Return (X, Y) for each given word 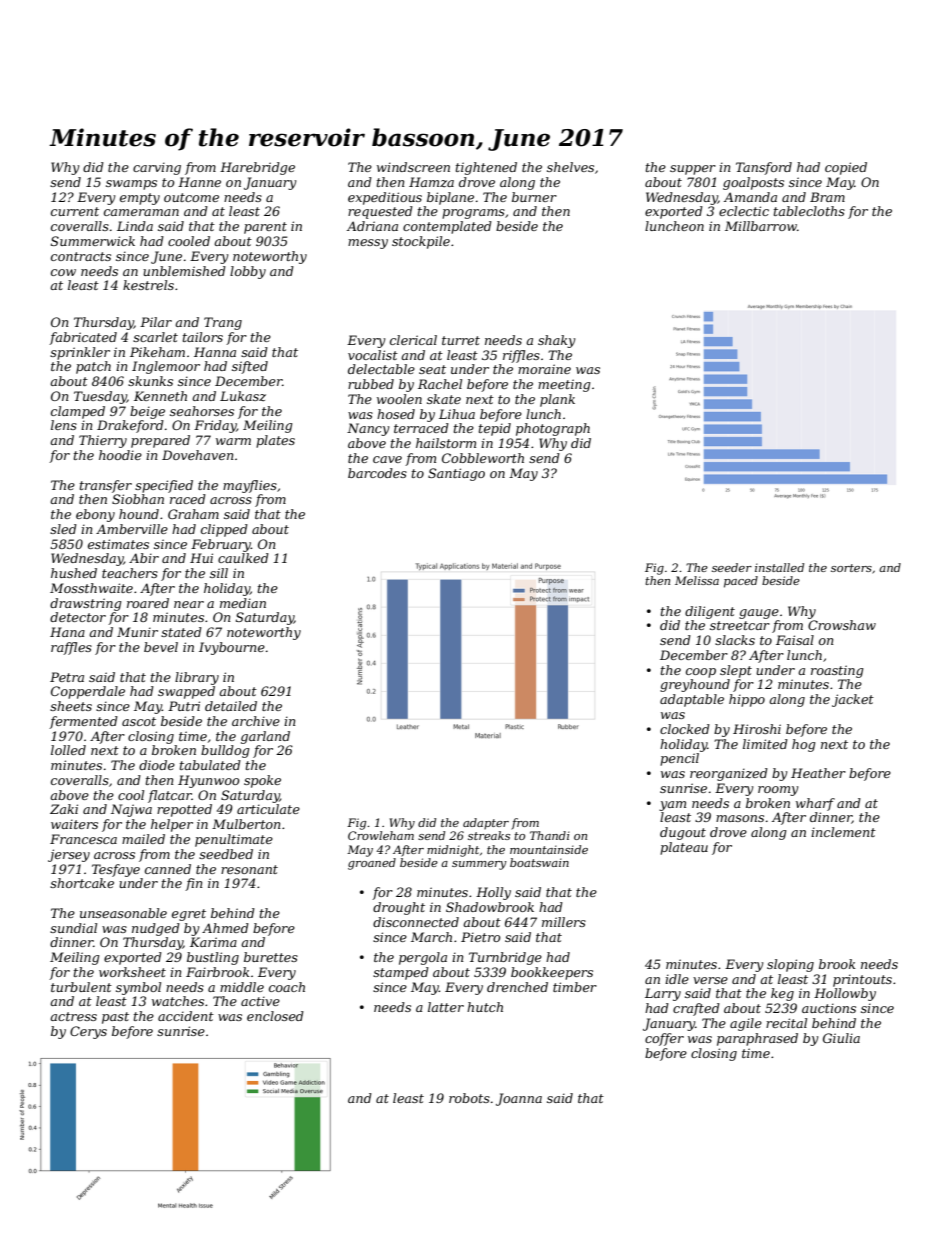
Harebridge (257, 168)
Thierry (103, 441)
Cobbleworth (483, 458)
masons (740, 818)
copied (846, 168)
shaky (557, 341)
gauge (759, 614)
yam (672, 806)
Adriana (372, 226)
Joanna (519, 1099)
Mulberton (246, 824)
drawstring (86, 604)
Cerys (88, 1032)
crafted (696, 1009)
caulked (243, 558)
